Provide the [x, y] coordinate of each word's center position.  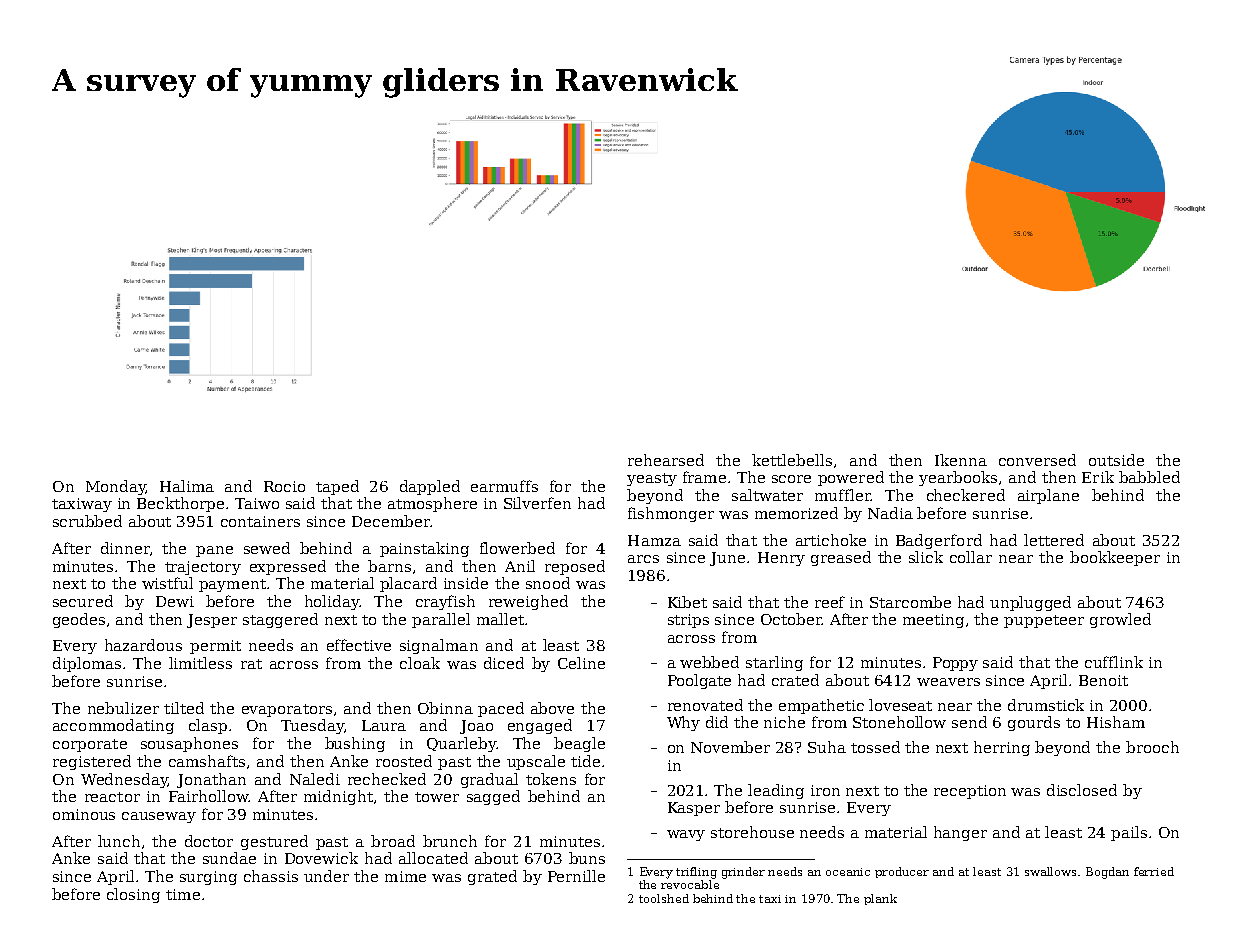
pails [1129, 833]
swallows [1050, 871]
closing [133, 895]
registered [92, 762]
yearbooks [958, 478]
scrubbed [87, 521]
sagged [493, 797]
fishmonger [671, 514]
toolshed [664, 898]
